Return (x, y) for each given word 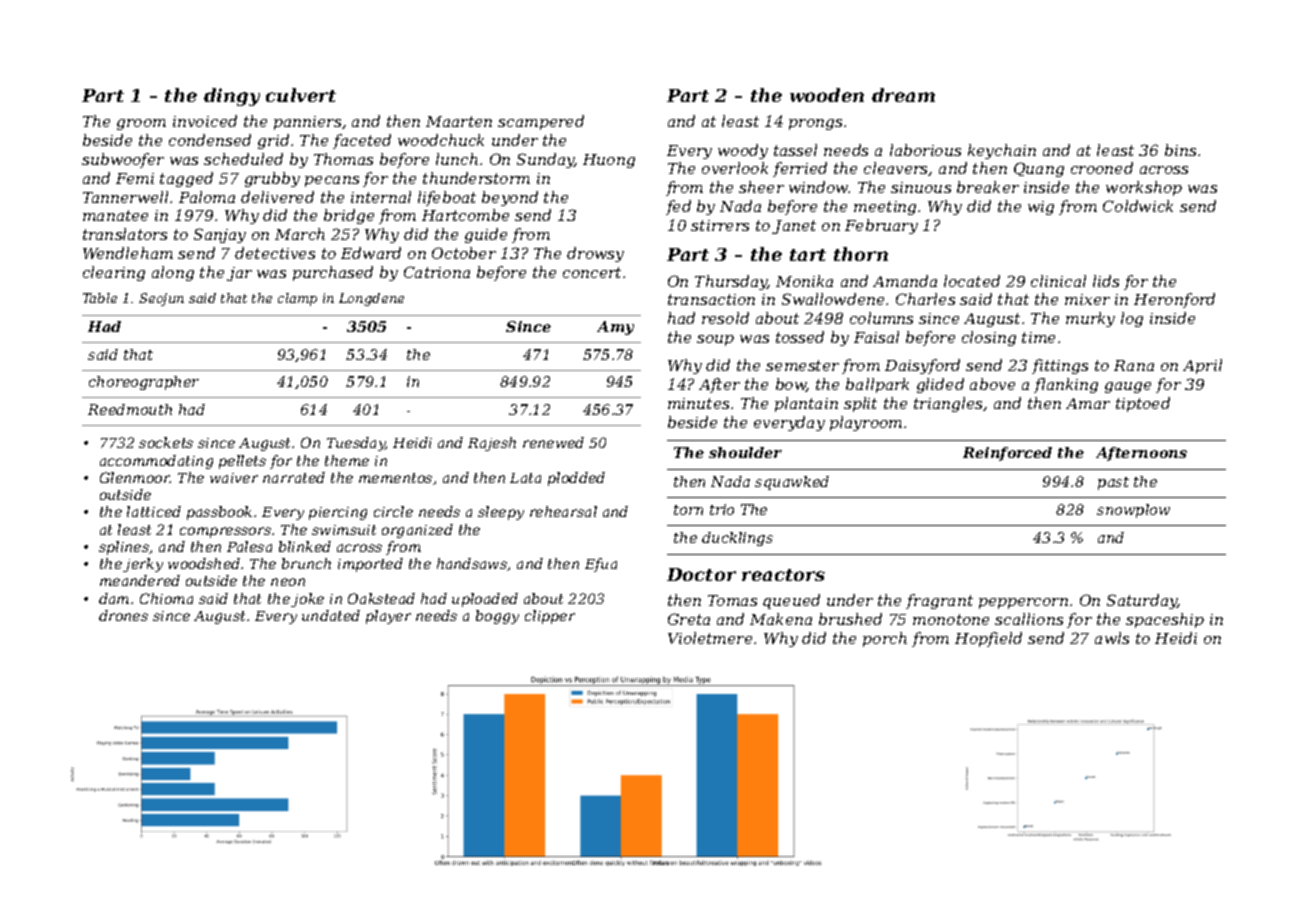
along (173, 273)
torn (688, 510)
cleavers (896, 169)
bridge (349, 216)
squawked (792, 483)
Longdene (371, 299)
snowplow (1133, 511)
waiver (234, 478)
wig (1041, 208)
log (1132, 319)
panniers (307, 123)
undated (331, 615)
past (1113, 483)
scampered (541, 122)
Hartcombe (465, 215)
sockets (166, 442)
